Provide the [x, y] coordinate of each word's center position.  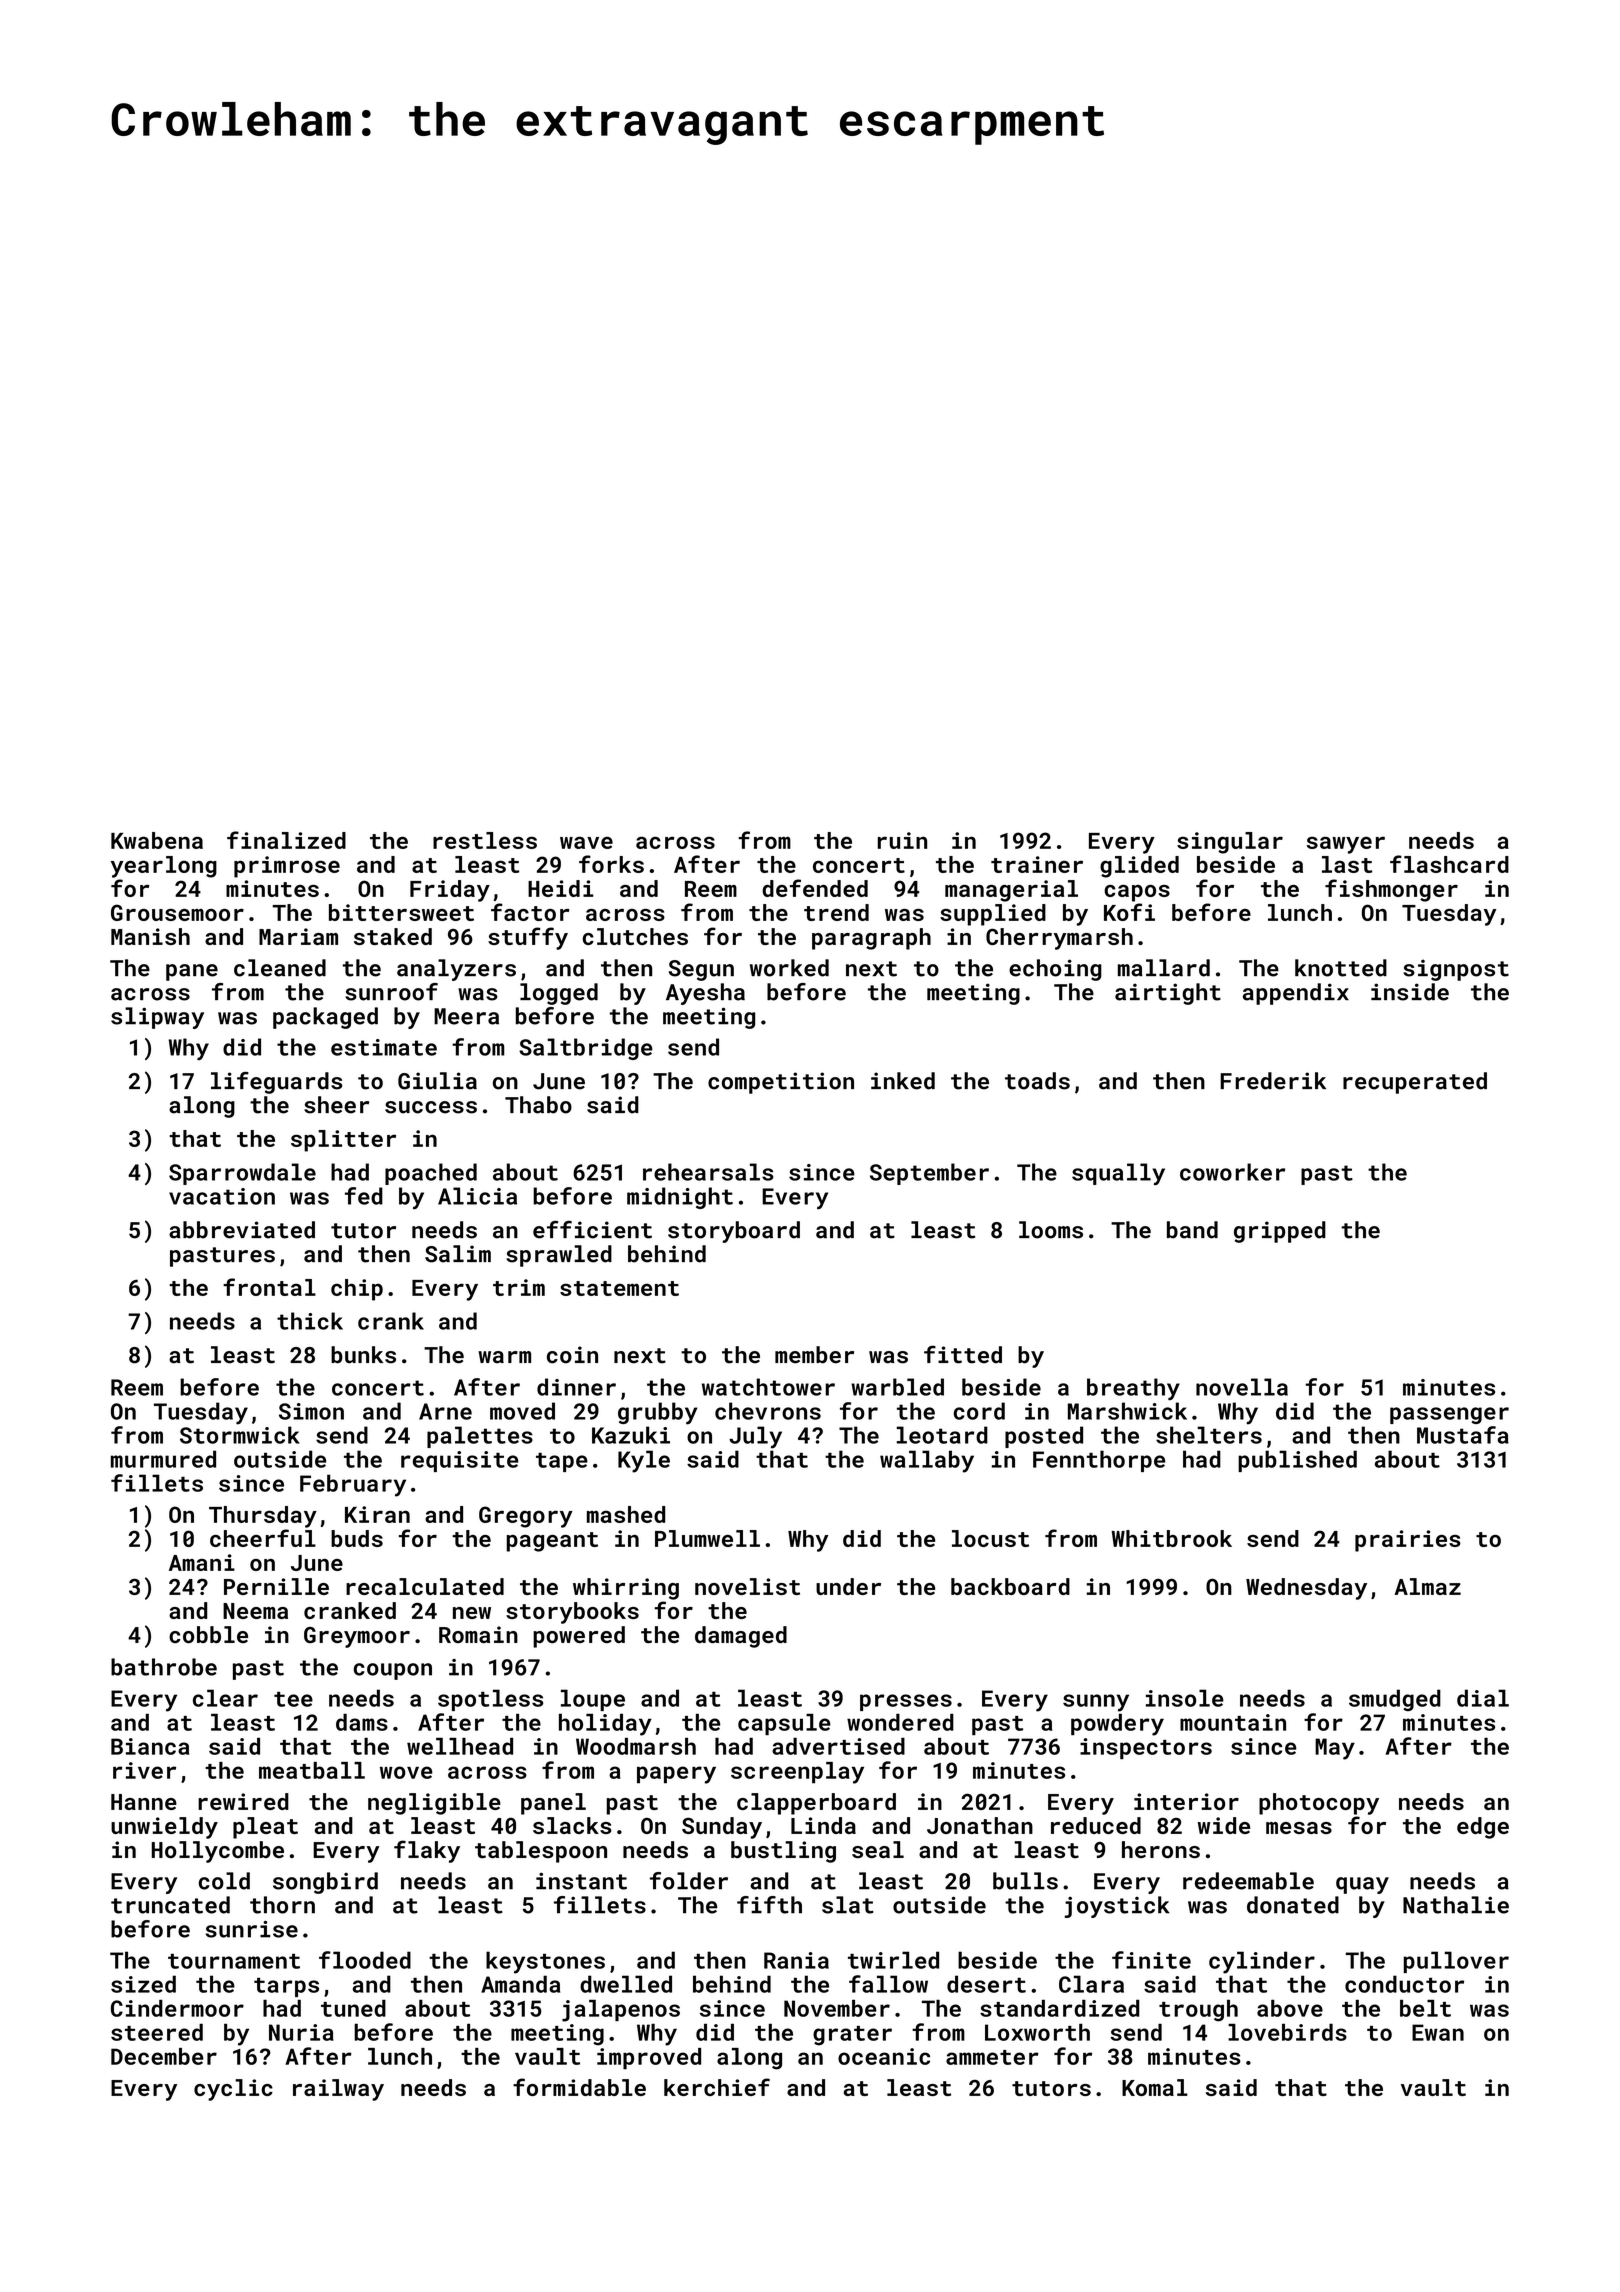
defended [815, 888]
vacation [222, 1196]
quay [1362, 1885]
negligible [434, 1804]
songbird [325, 1883]
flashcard [1449, 864]
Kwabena [157, 840]
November [837, 2008]
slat [848, 1905]
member [814, 1355]
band [1192, 1230]
